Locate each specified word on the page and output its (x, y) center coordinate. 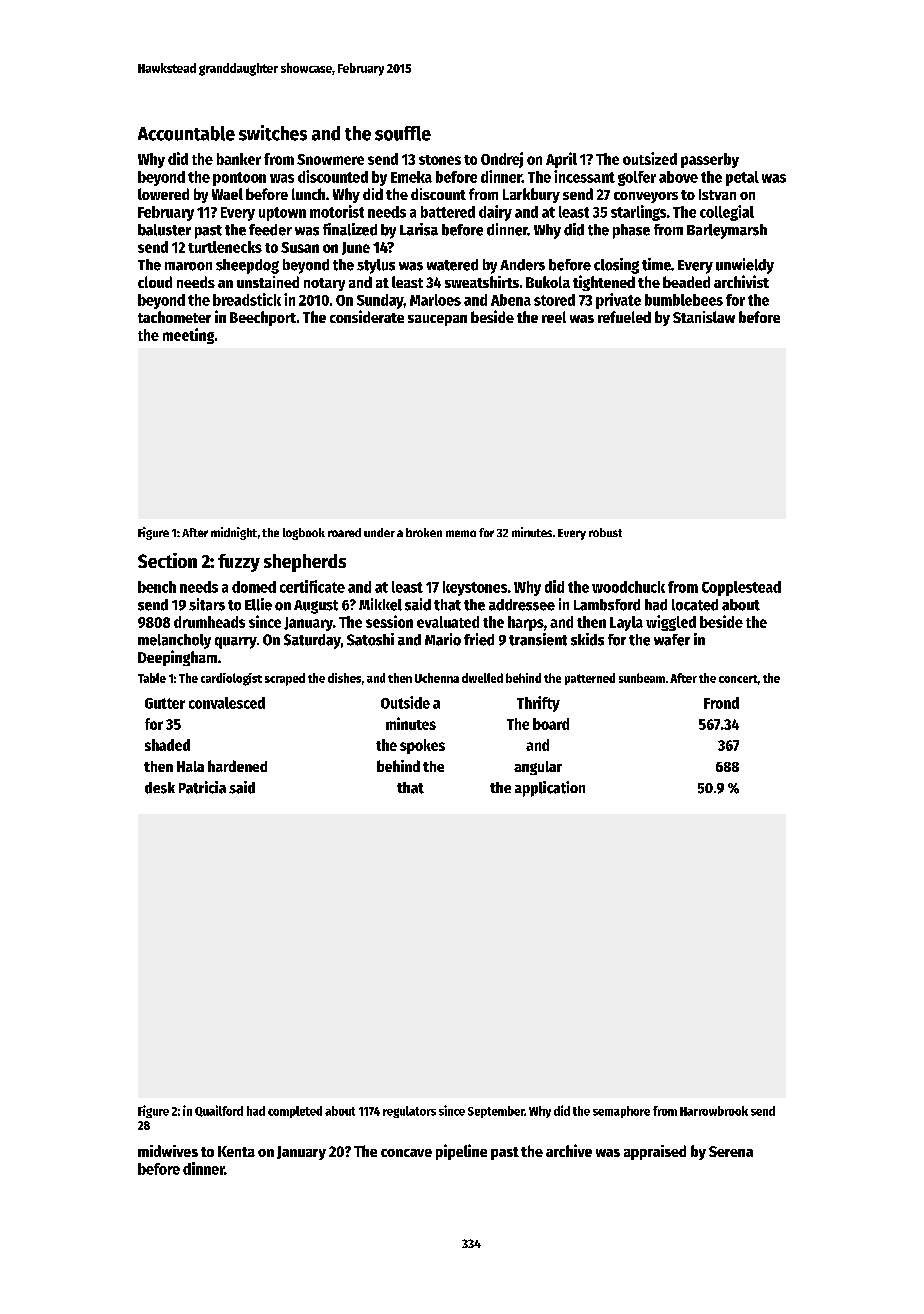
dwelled (482, 678)
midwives (168, 1151)
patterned (590, 679)
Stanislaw (704, 317)
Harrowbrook (714, 1111)
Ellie (258, 604)
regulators (409, 1112)
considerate (367, 316)
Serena (731, 1151)
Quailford (219, 1111)
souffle (403, 133)
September (496, 1112)
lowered (163, 194)
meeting (188, 336)
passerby (710, 160)
